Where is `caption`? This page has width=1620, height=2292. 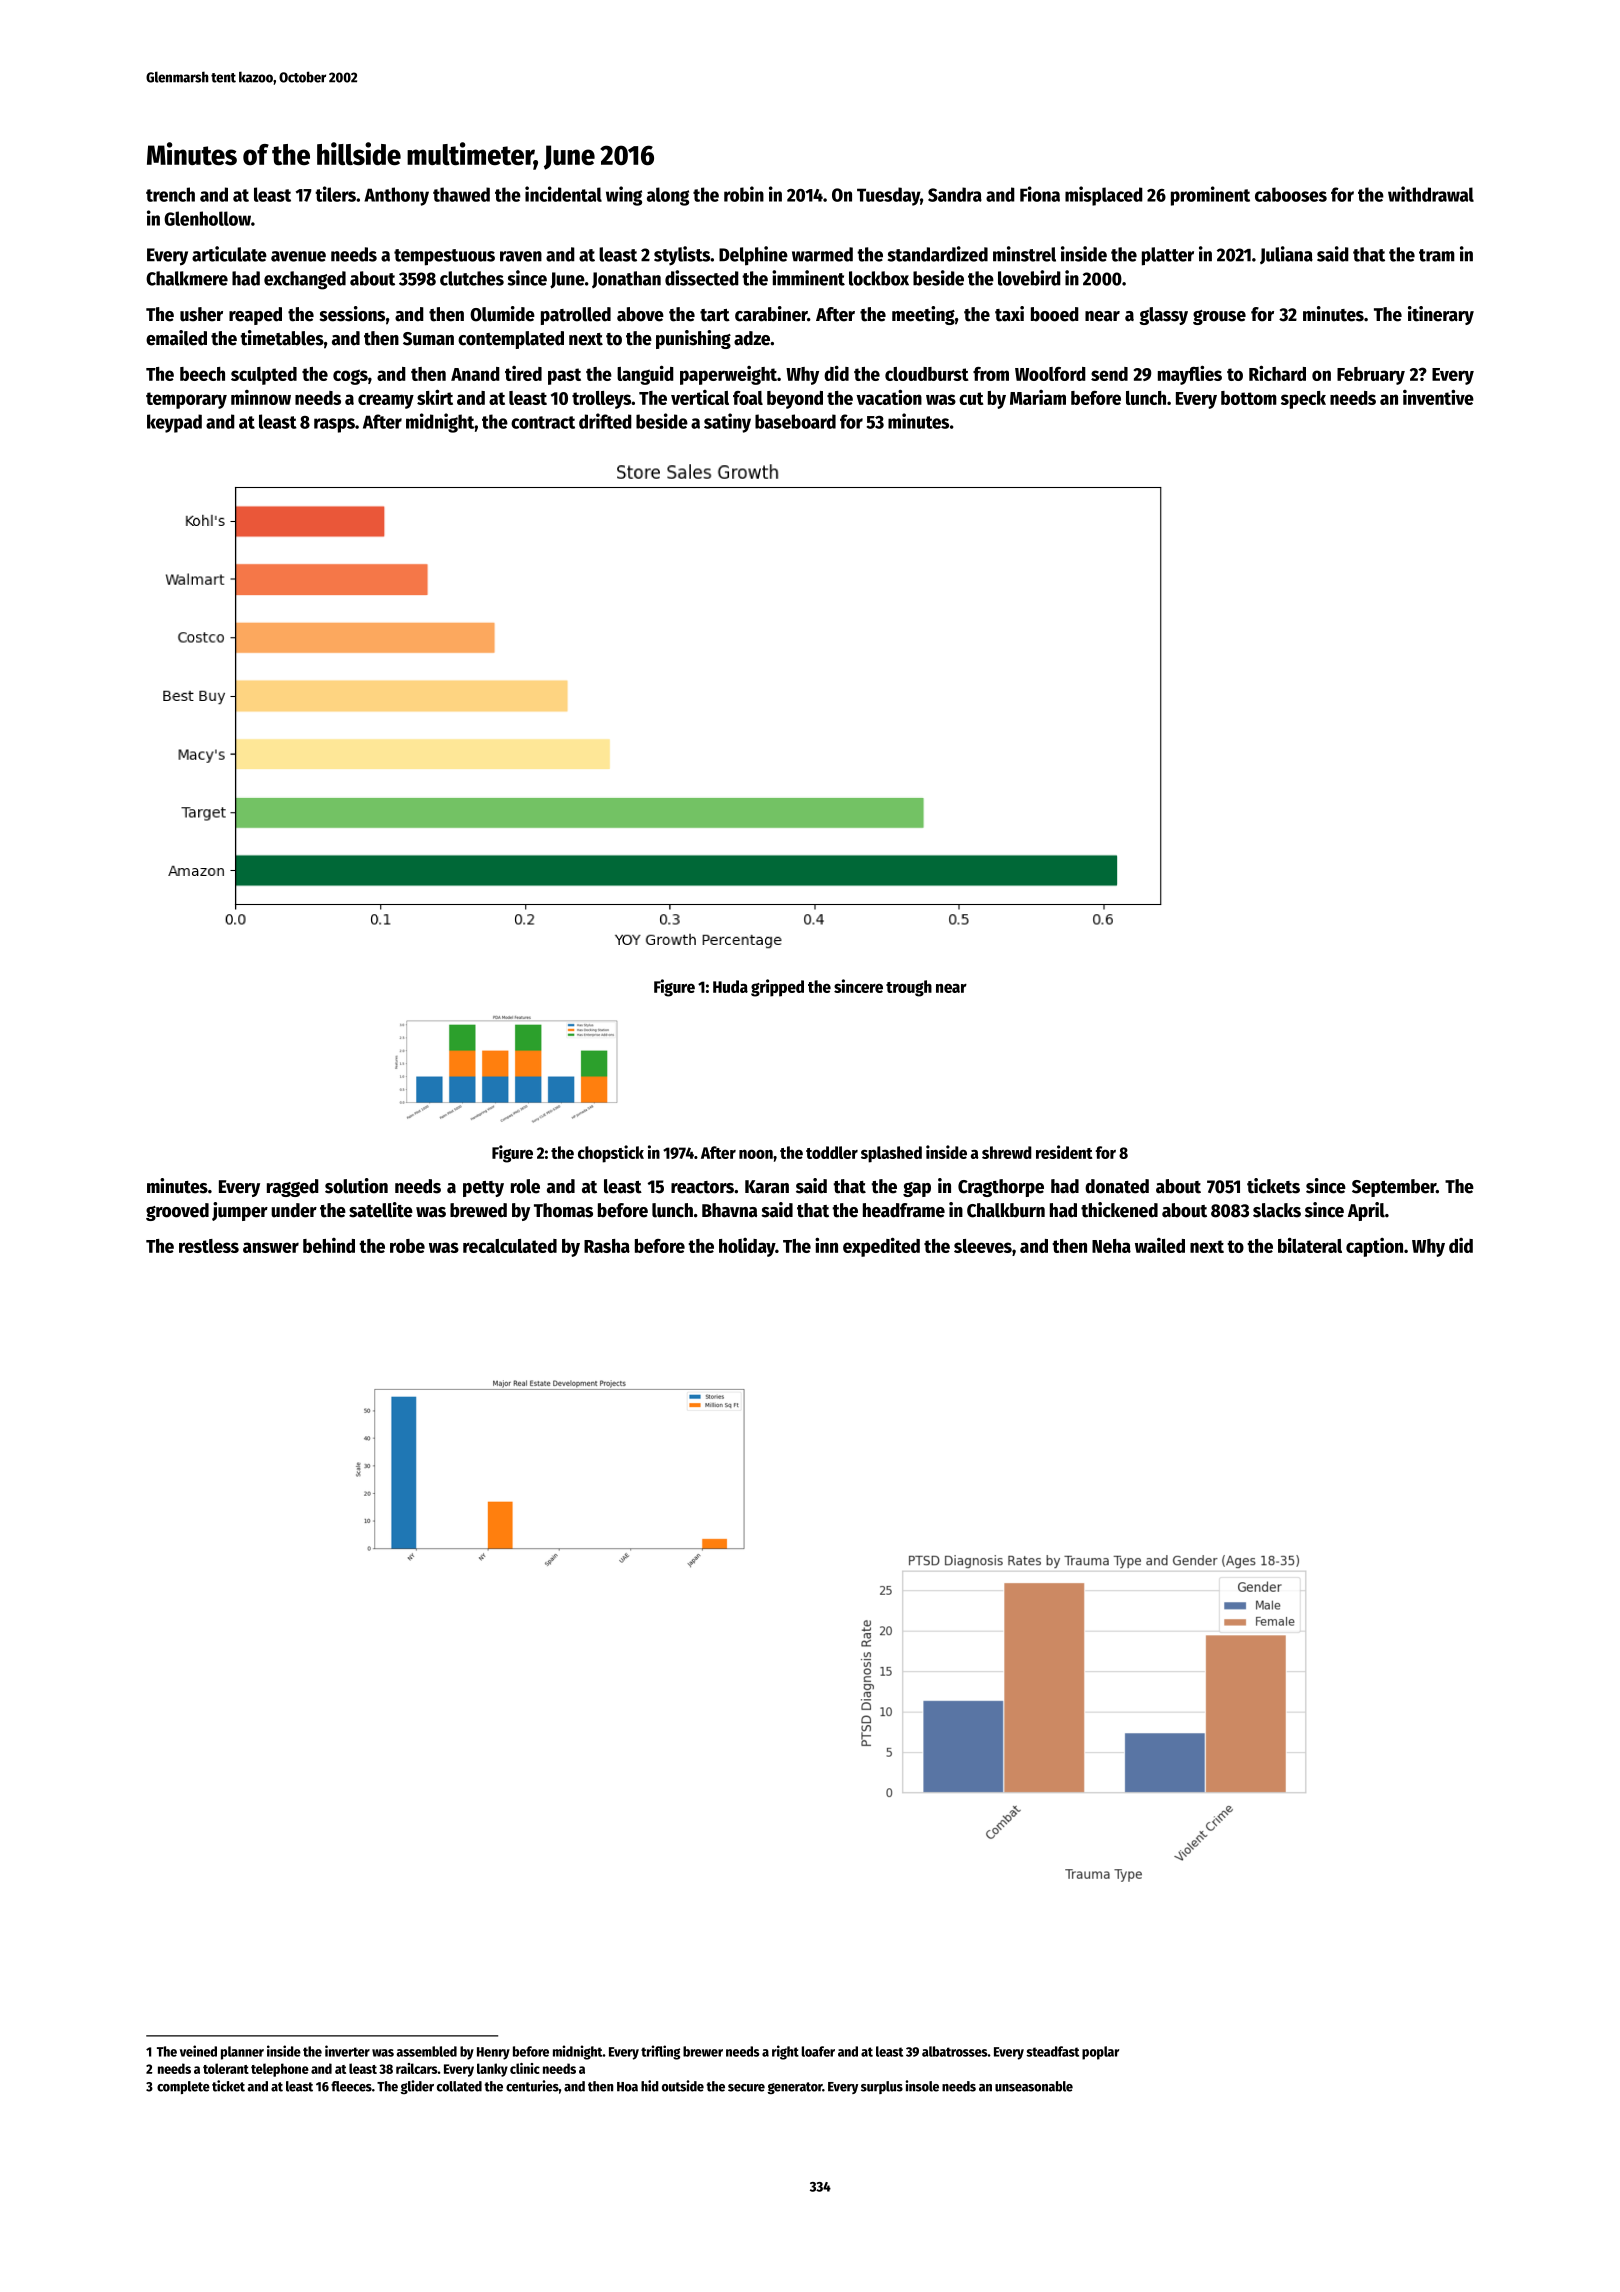 caption is located at coordinates (1374, 1247).
